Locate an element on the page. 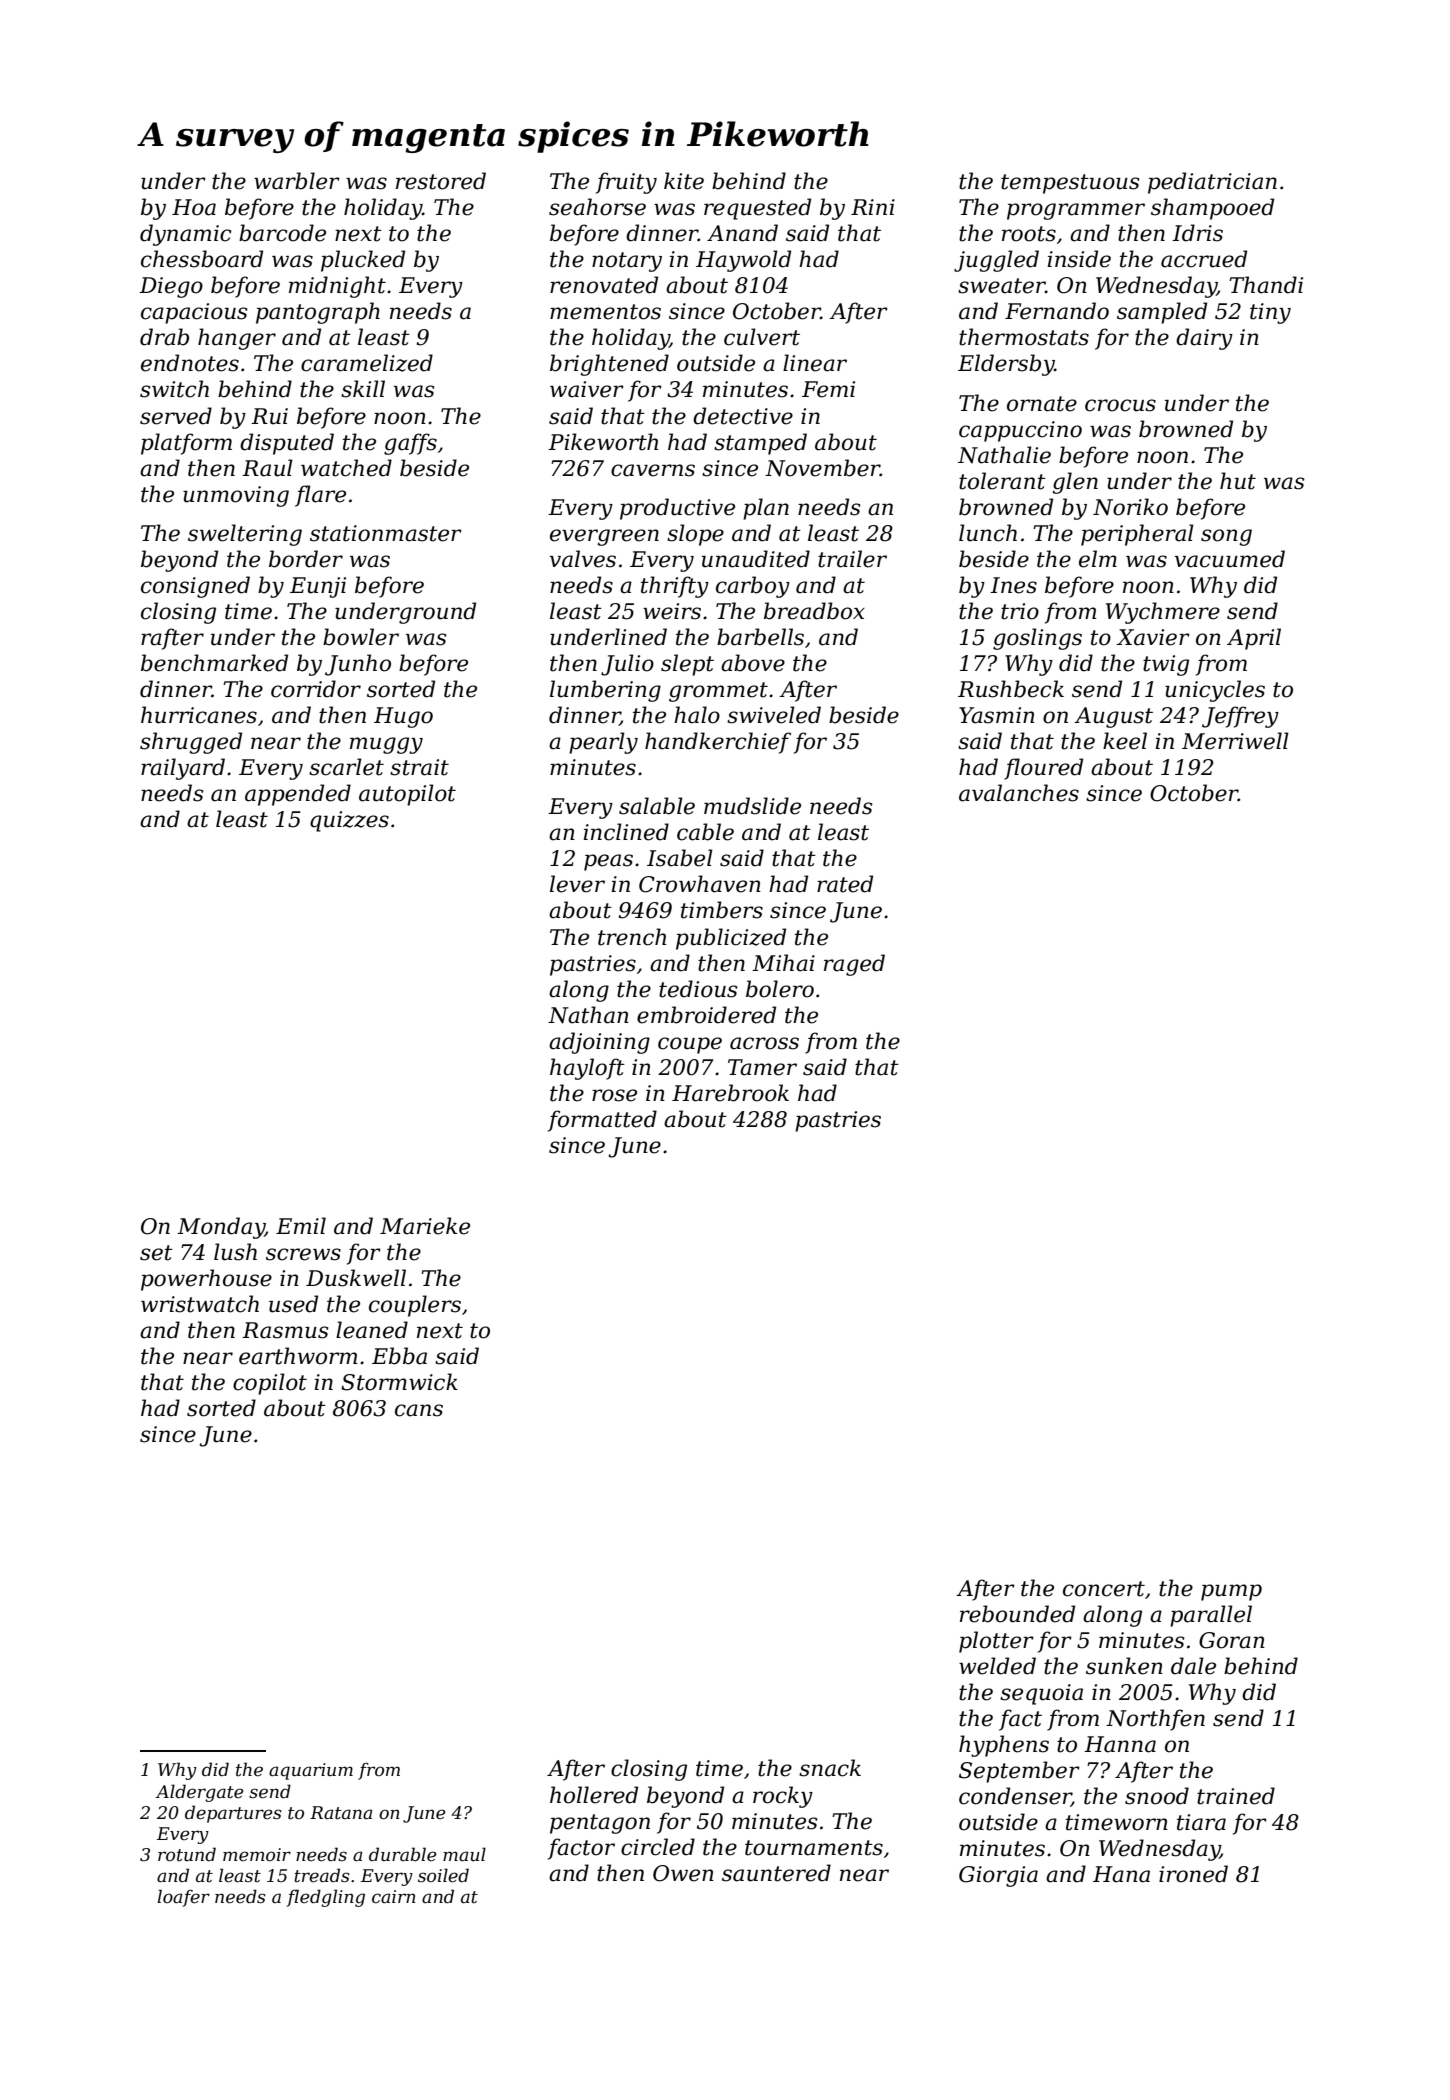 The image size is (1450, 2100). Haywold is located at coordinates (743, 261).
